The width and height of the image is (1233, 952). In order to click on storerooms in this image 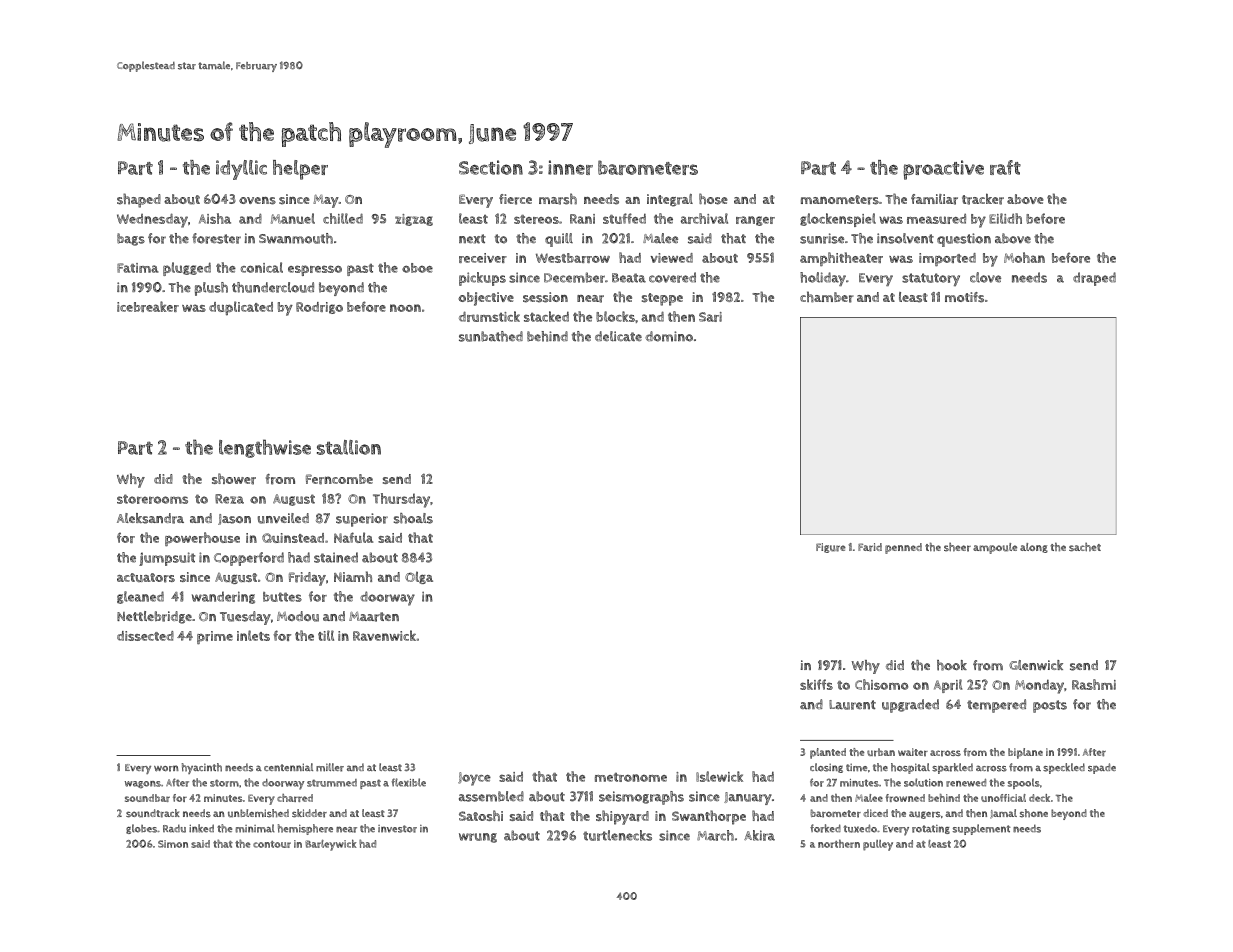, I will do `click(152, 499)`.
